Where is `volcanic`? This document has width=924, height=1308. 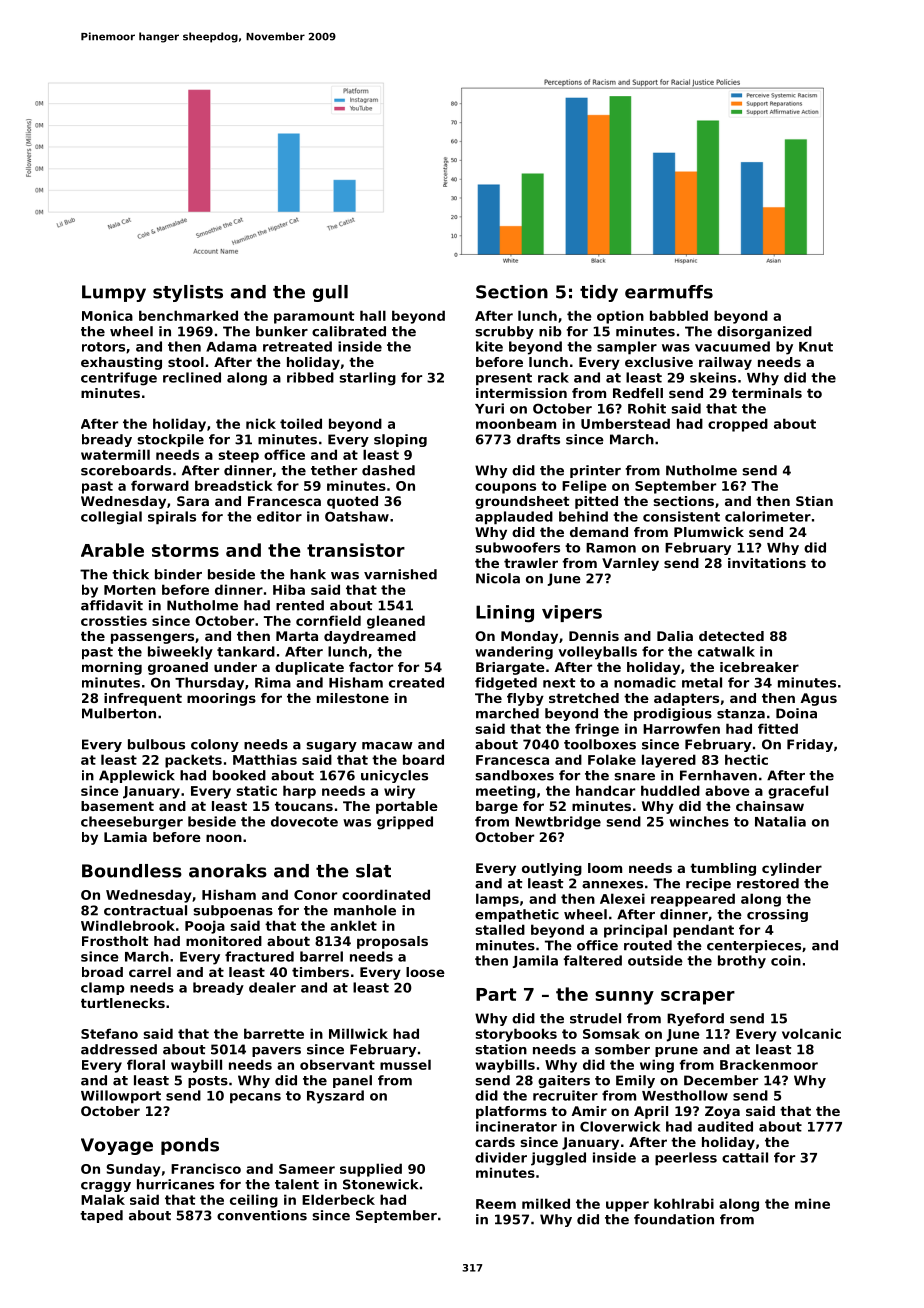
volcanic is located at coordinates (811, 1033).
